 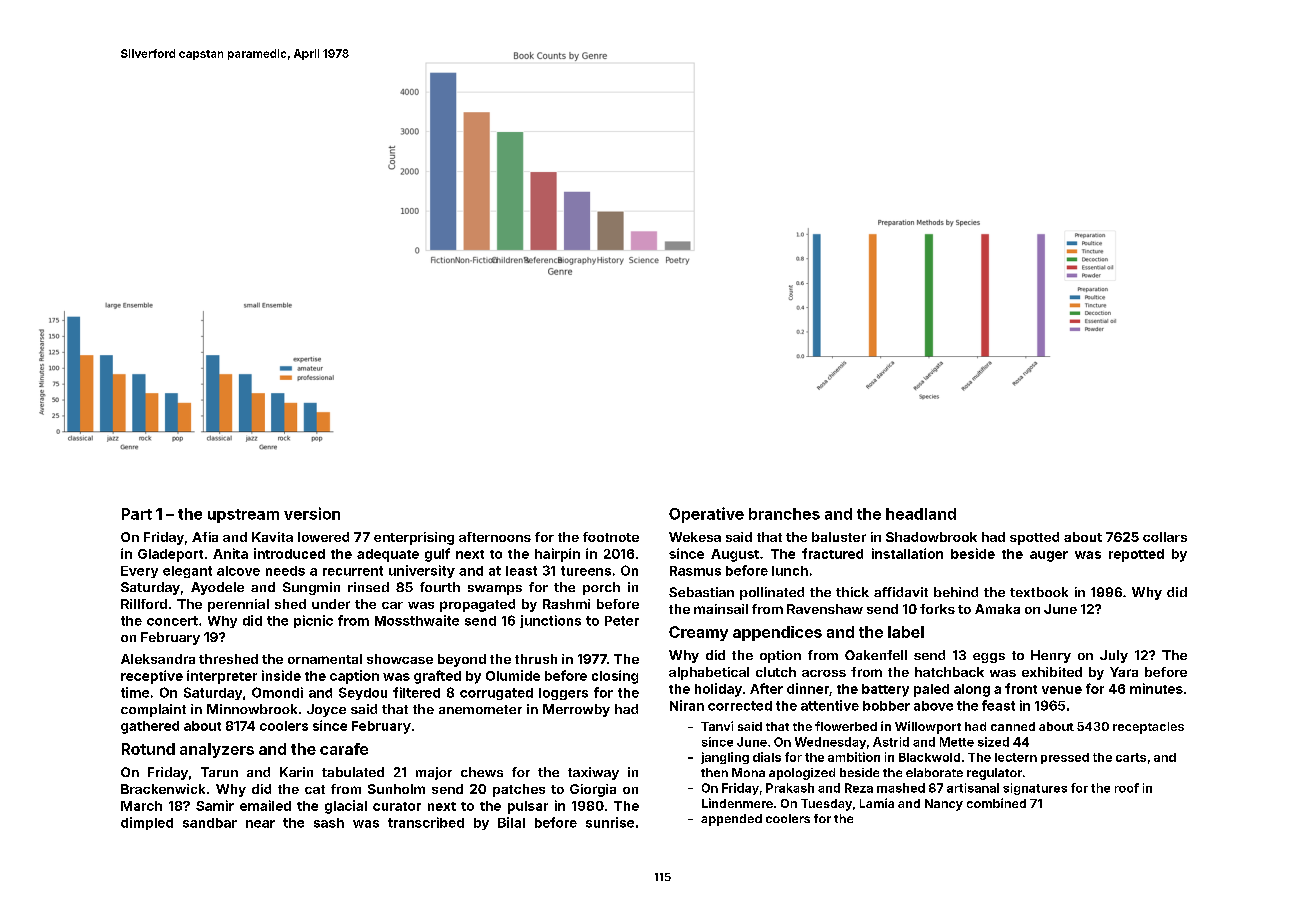 What do you see at coordinates (550, 621) in the screenshot?
I see `junctions` at bounding box center [550, 621].
